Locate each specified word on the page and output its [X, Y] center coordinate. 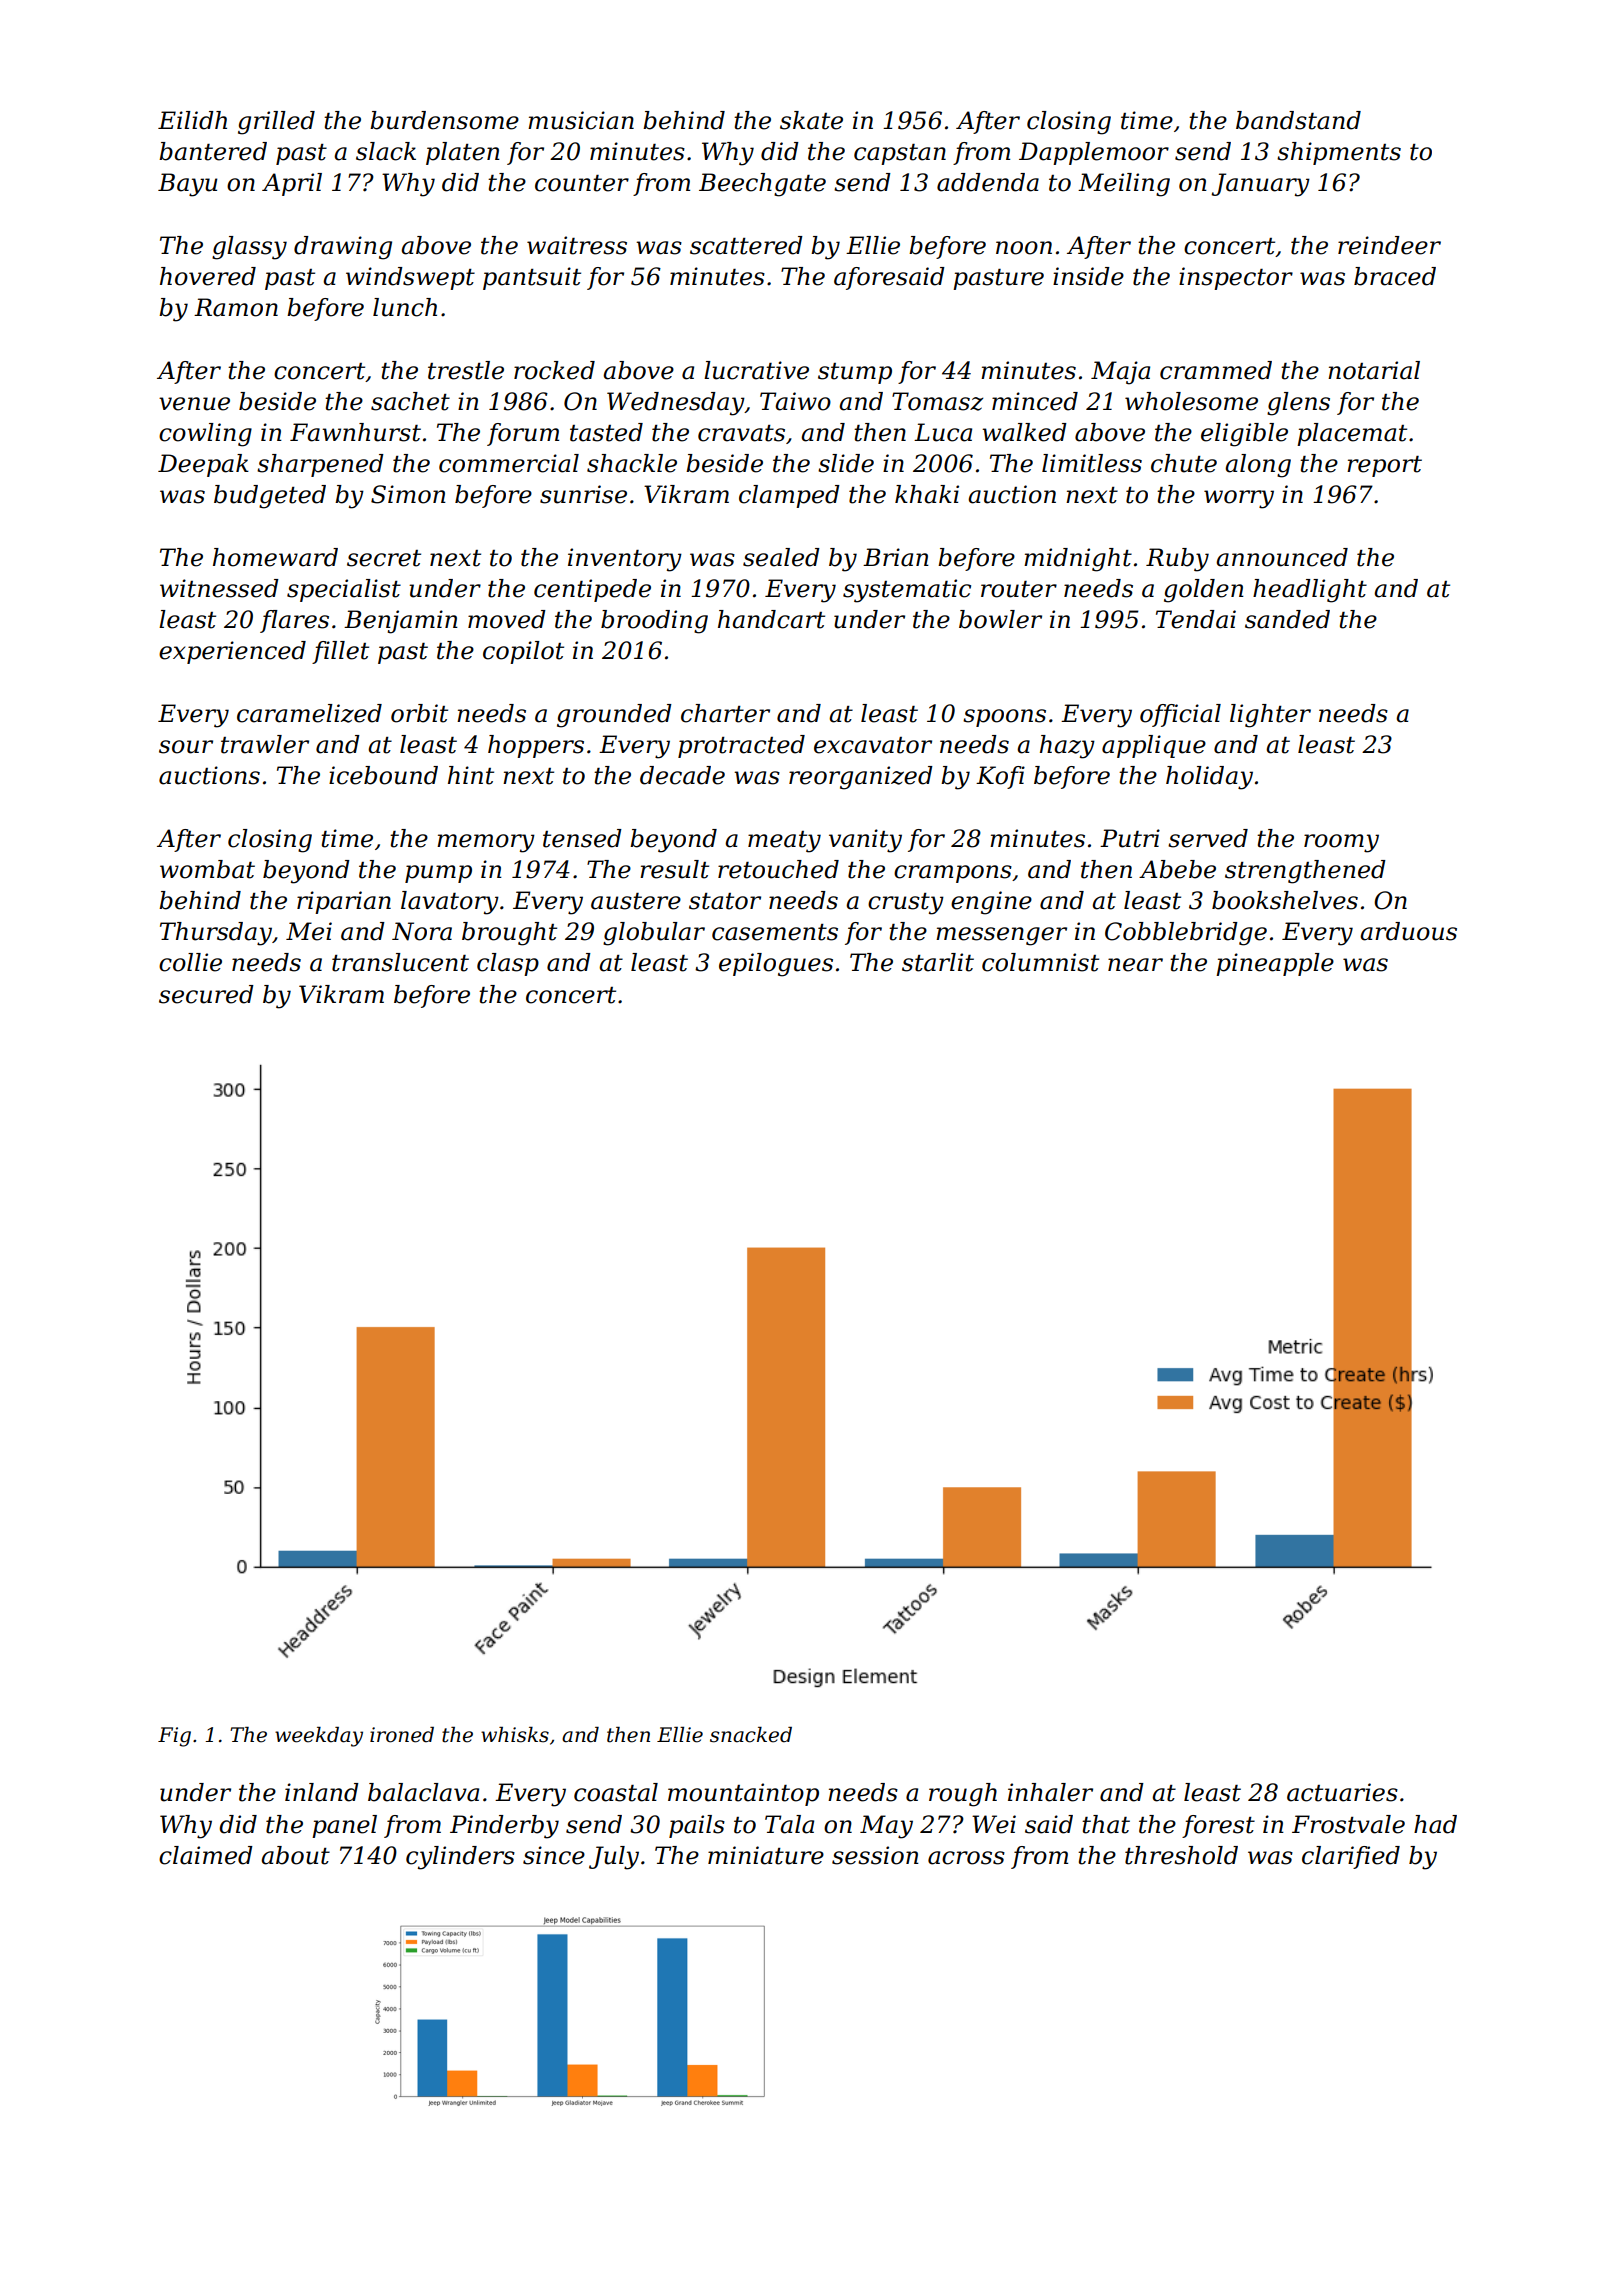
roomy [1341, 843]
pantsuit [532, 278]
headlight [1310, 591]
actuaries [1342, 1792]
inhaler [1050, 1792]
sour [186, 747]
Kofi [1000, 777]
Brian [896, 557]
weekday [319, 1737]
